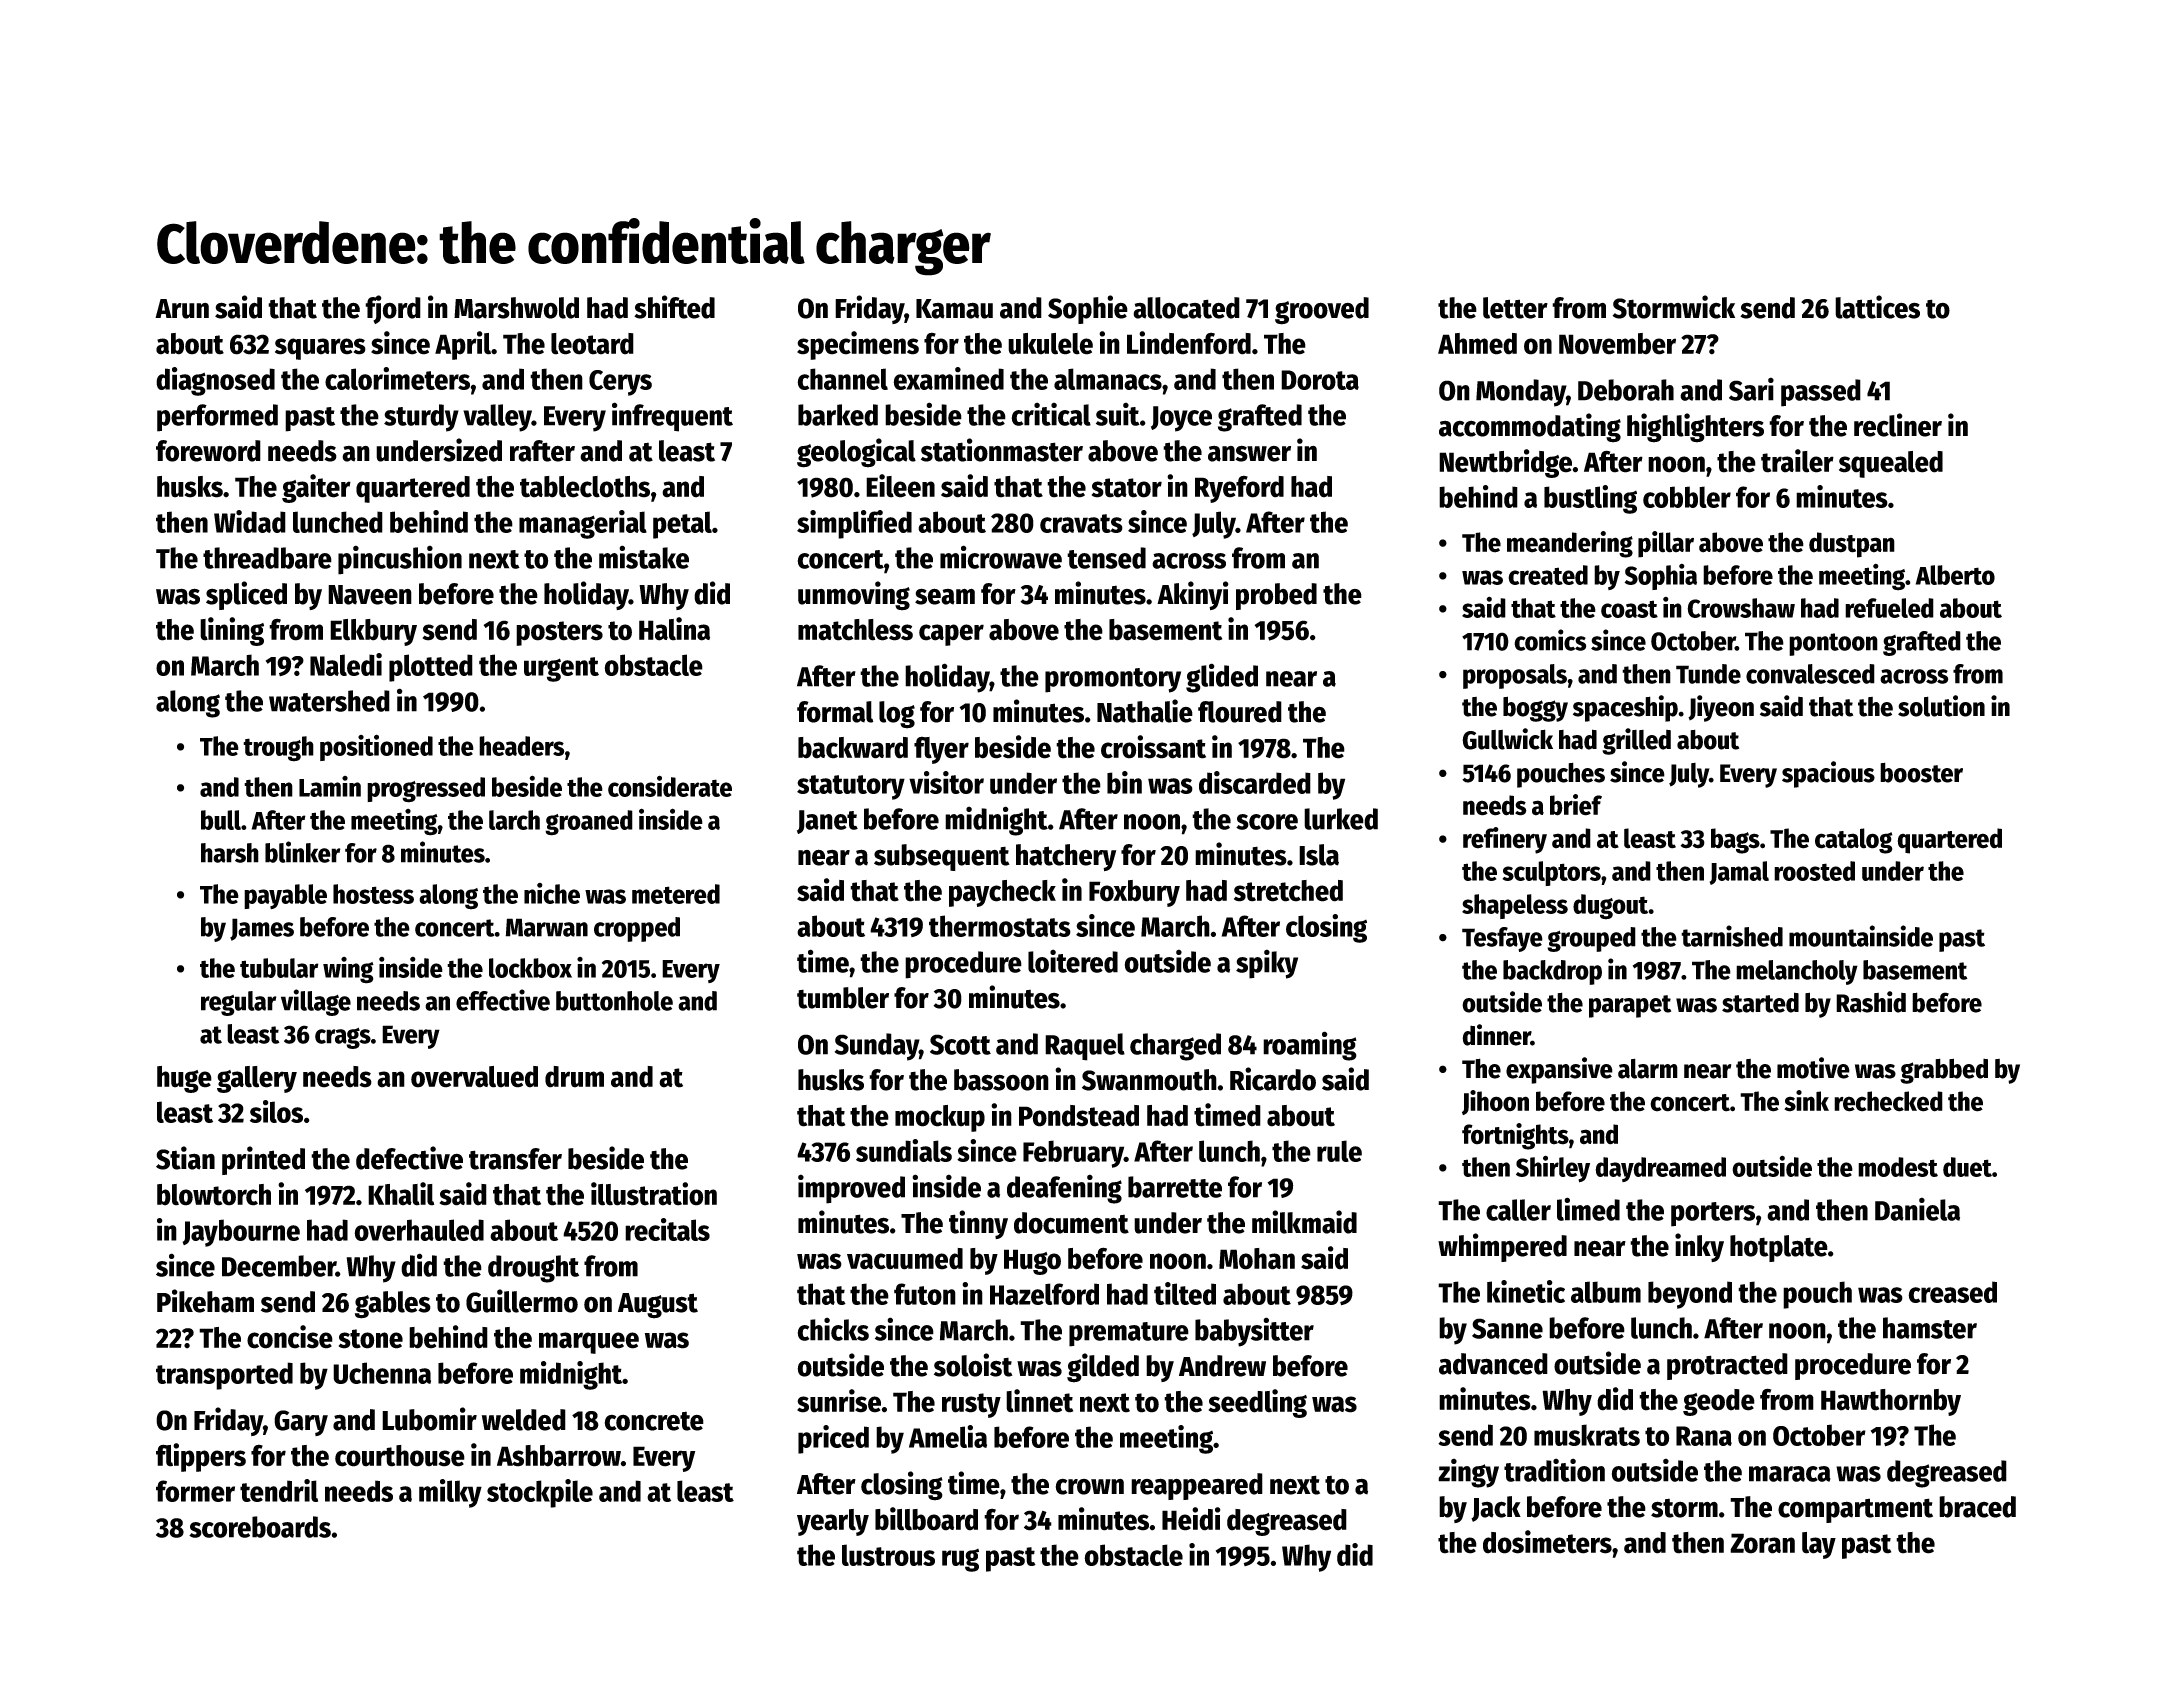  I want to click on boggy, so click(1535, 709).
